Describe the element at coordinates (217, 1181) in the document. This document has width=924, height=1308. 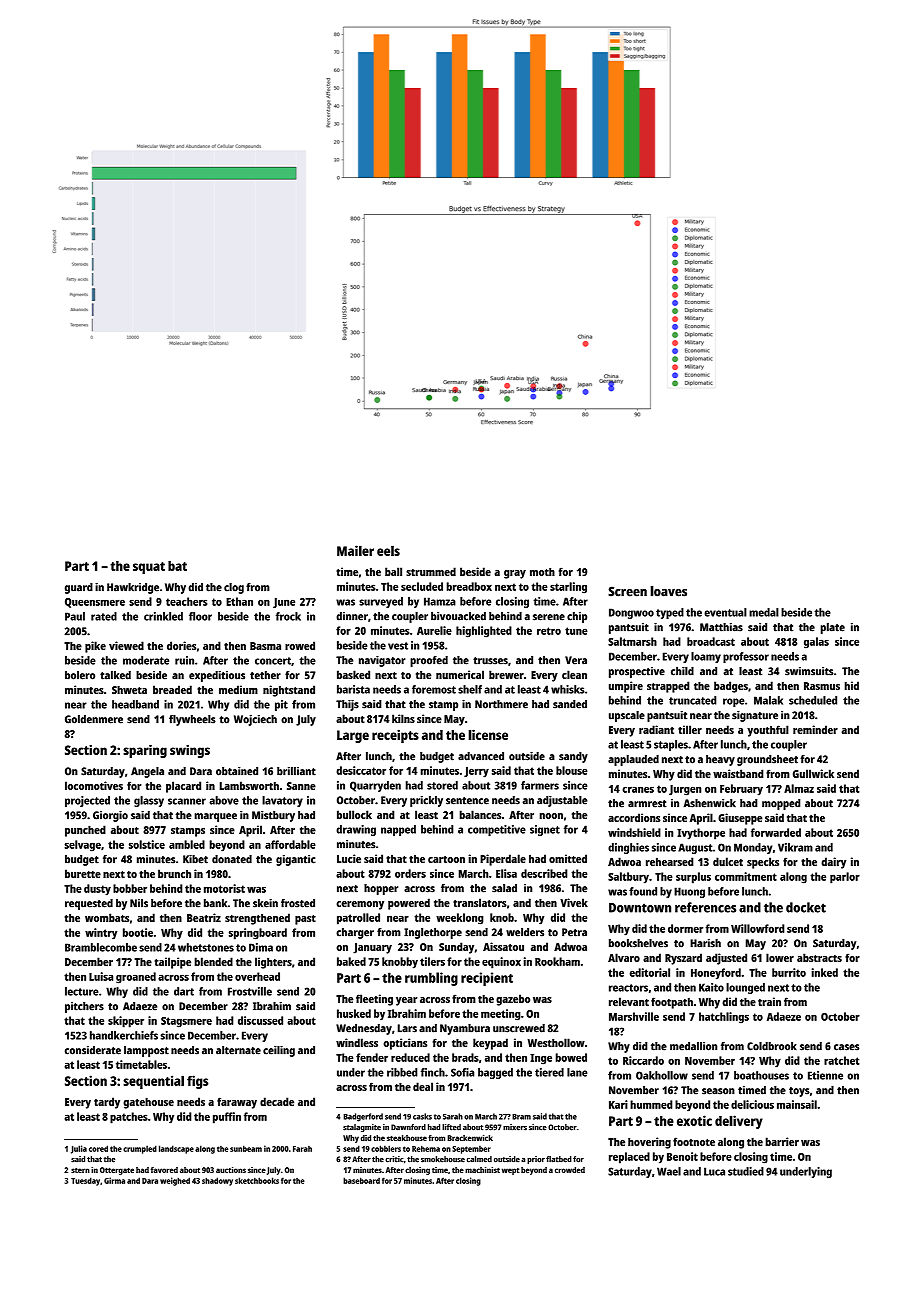
I see `shadowy` at that location.
